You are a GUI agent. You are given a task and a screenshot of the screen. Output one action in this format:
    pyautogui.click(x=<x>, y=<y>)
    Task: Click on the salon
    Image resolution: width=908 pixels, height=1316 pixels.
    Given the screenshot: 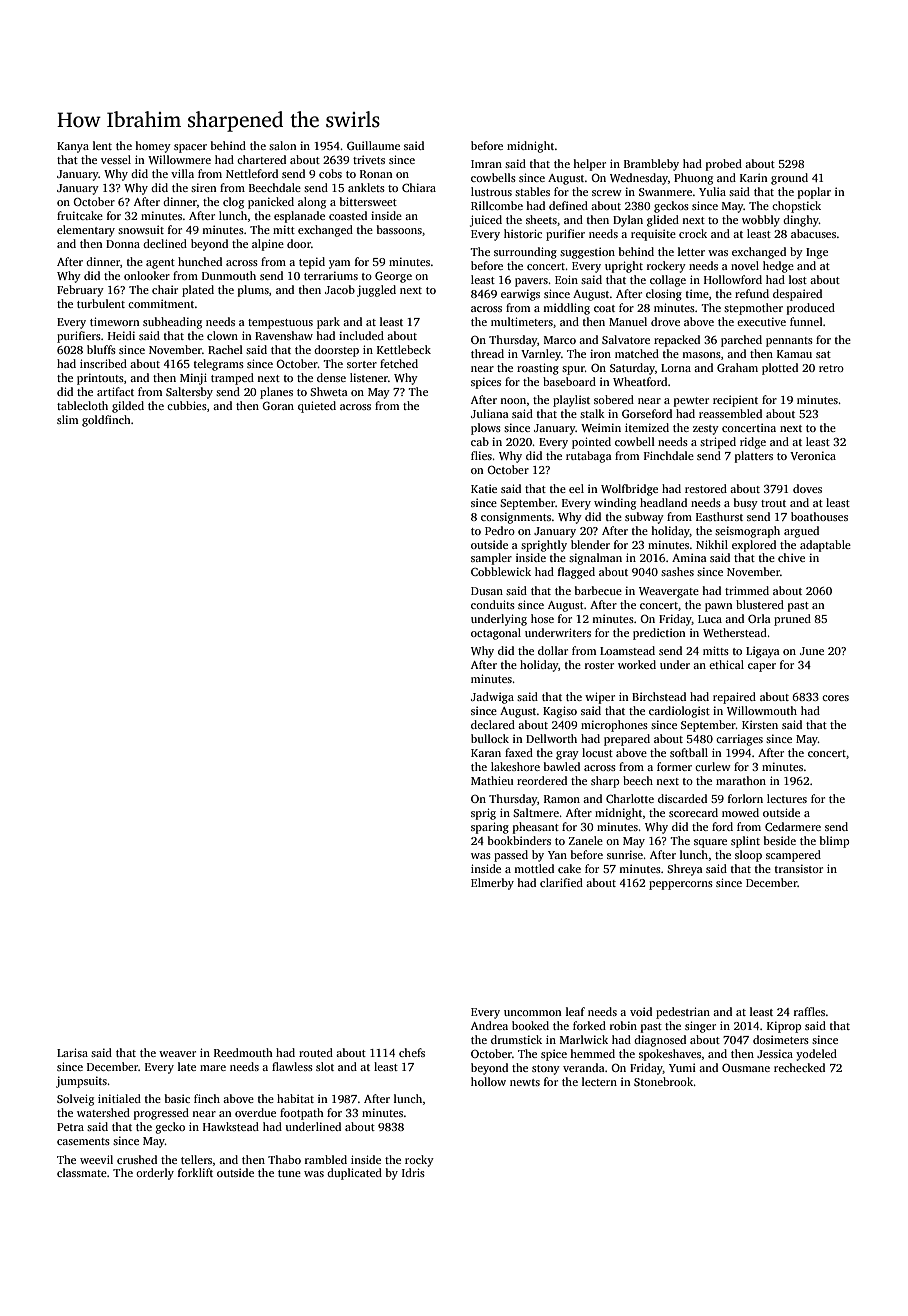 What is the action you would take?
    pyautogui.click(x=283, y=145)
